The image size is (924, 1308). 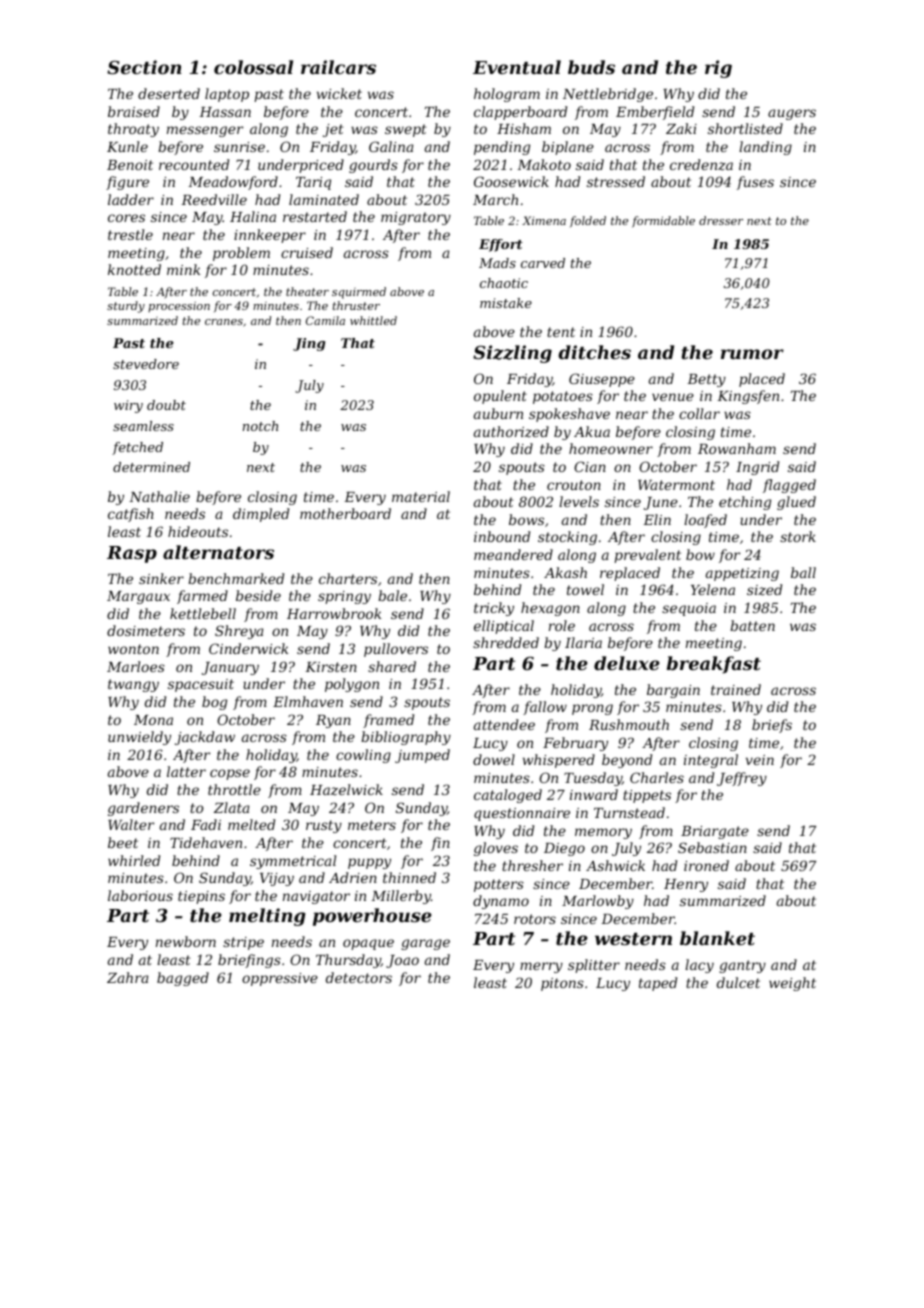 What do you see at coordinates (233, 183) in the screenshot?
I see `Meadowford` at bounding box center [233, 183].
